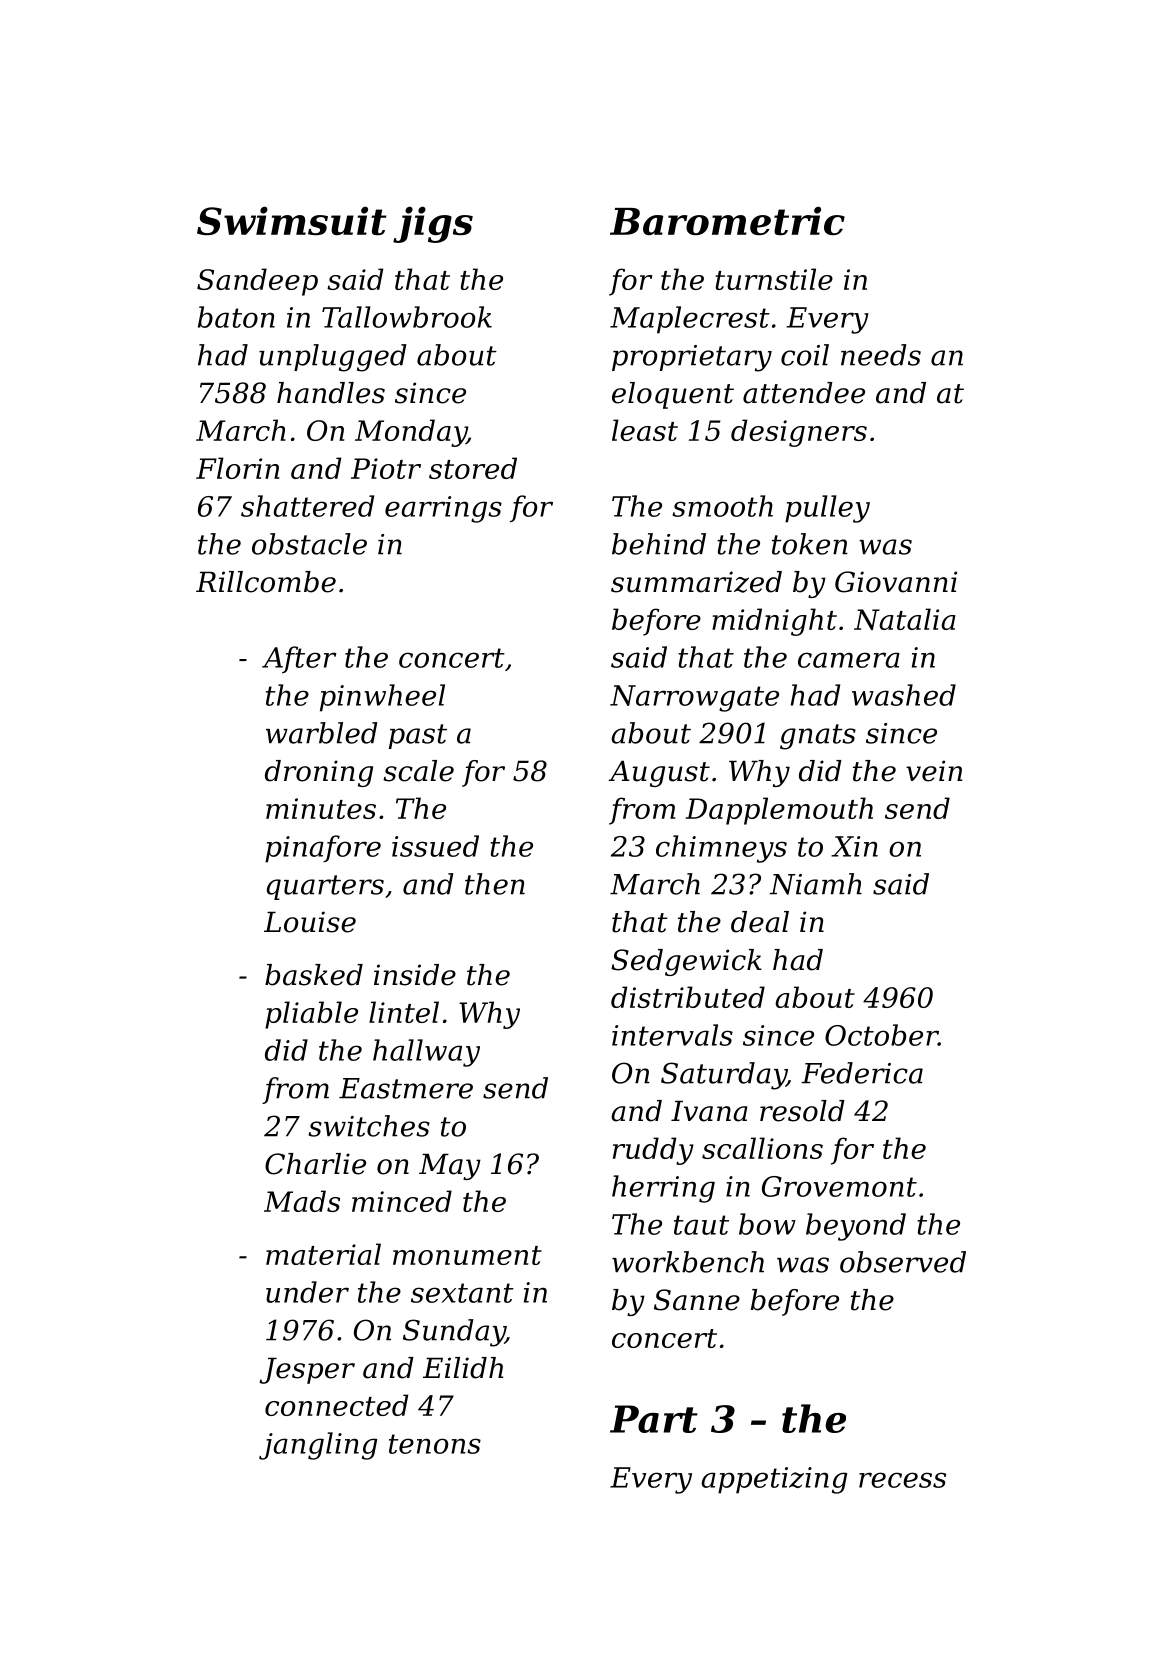 This screenshot has height=1654, width=1165. Describe the element at coordinates (802, 1111) in the screenshot. I see `resold` at that location.
